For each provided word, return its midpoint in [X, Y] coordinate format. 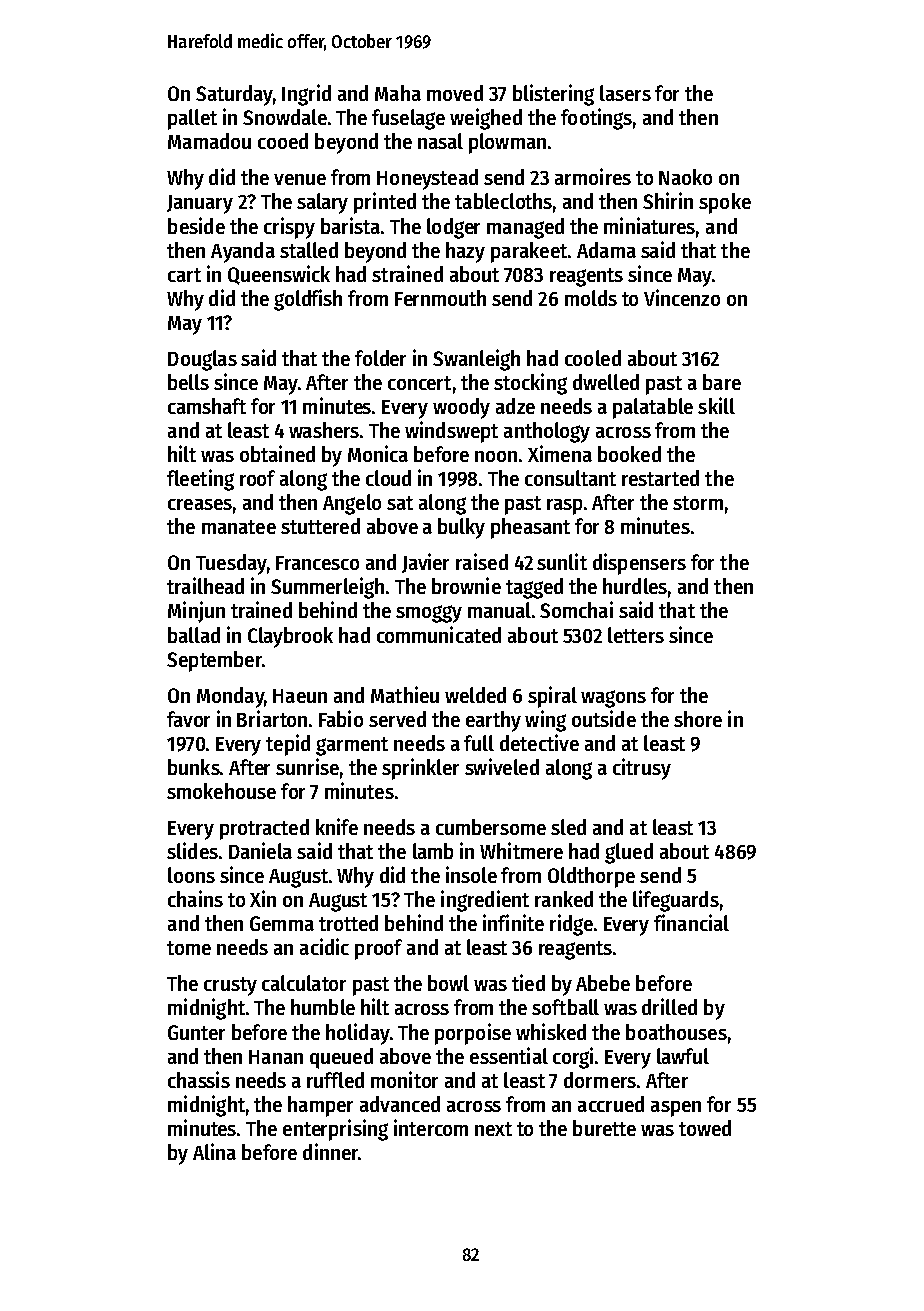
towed [705, 1128]
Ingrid [306, 95]
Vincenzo [682, 297]
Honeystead [427, 179]
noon [496, 456]
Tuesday [231, 564]
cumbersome [491, 827]
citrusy [642, 769]
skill [716, 405]
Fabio [341, 718]
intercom [431, 1127]
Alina [214, 1151]
